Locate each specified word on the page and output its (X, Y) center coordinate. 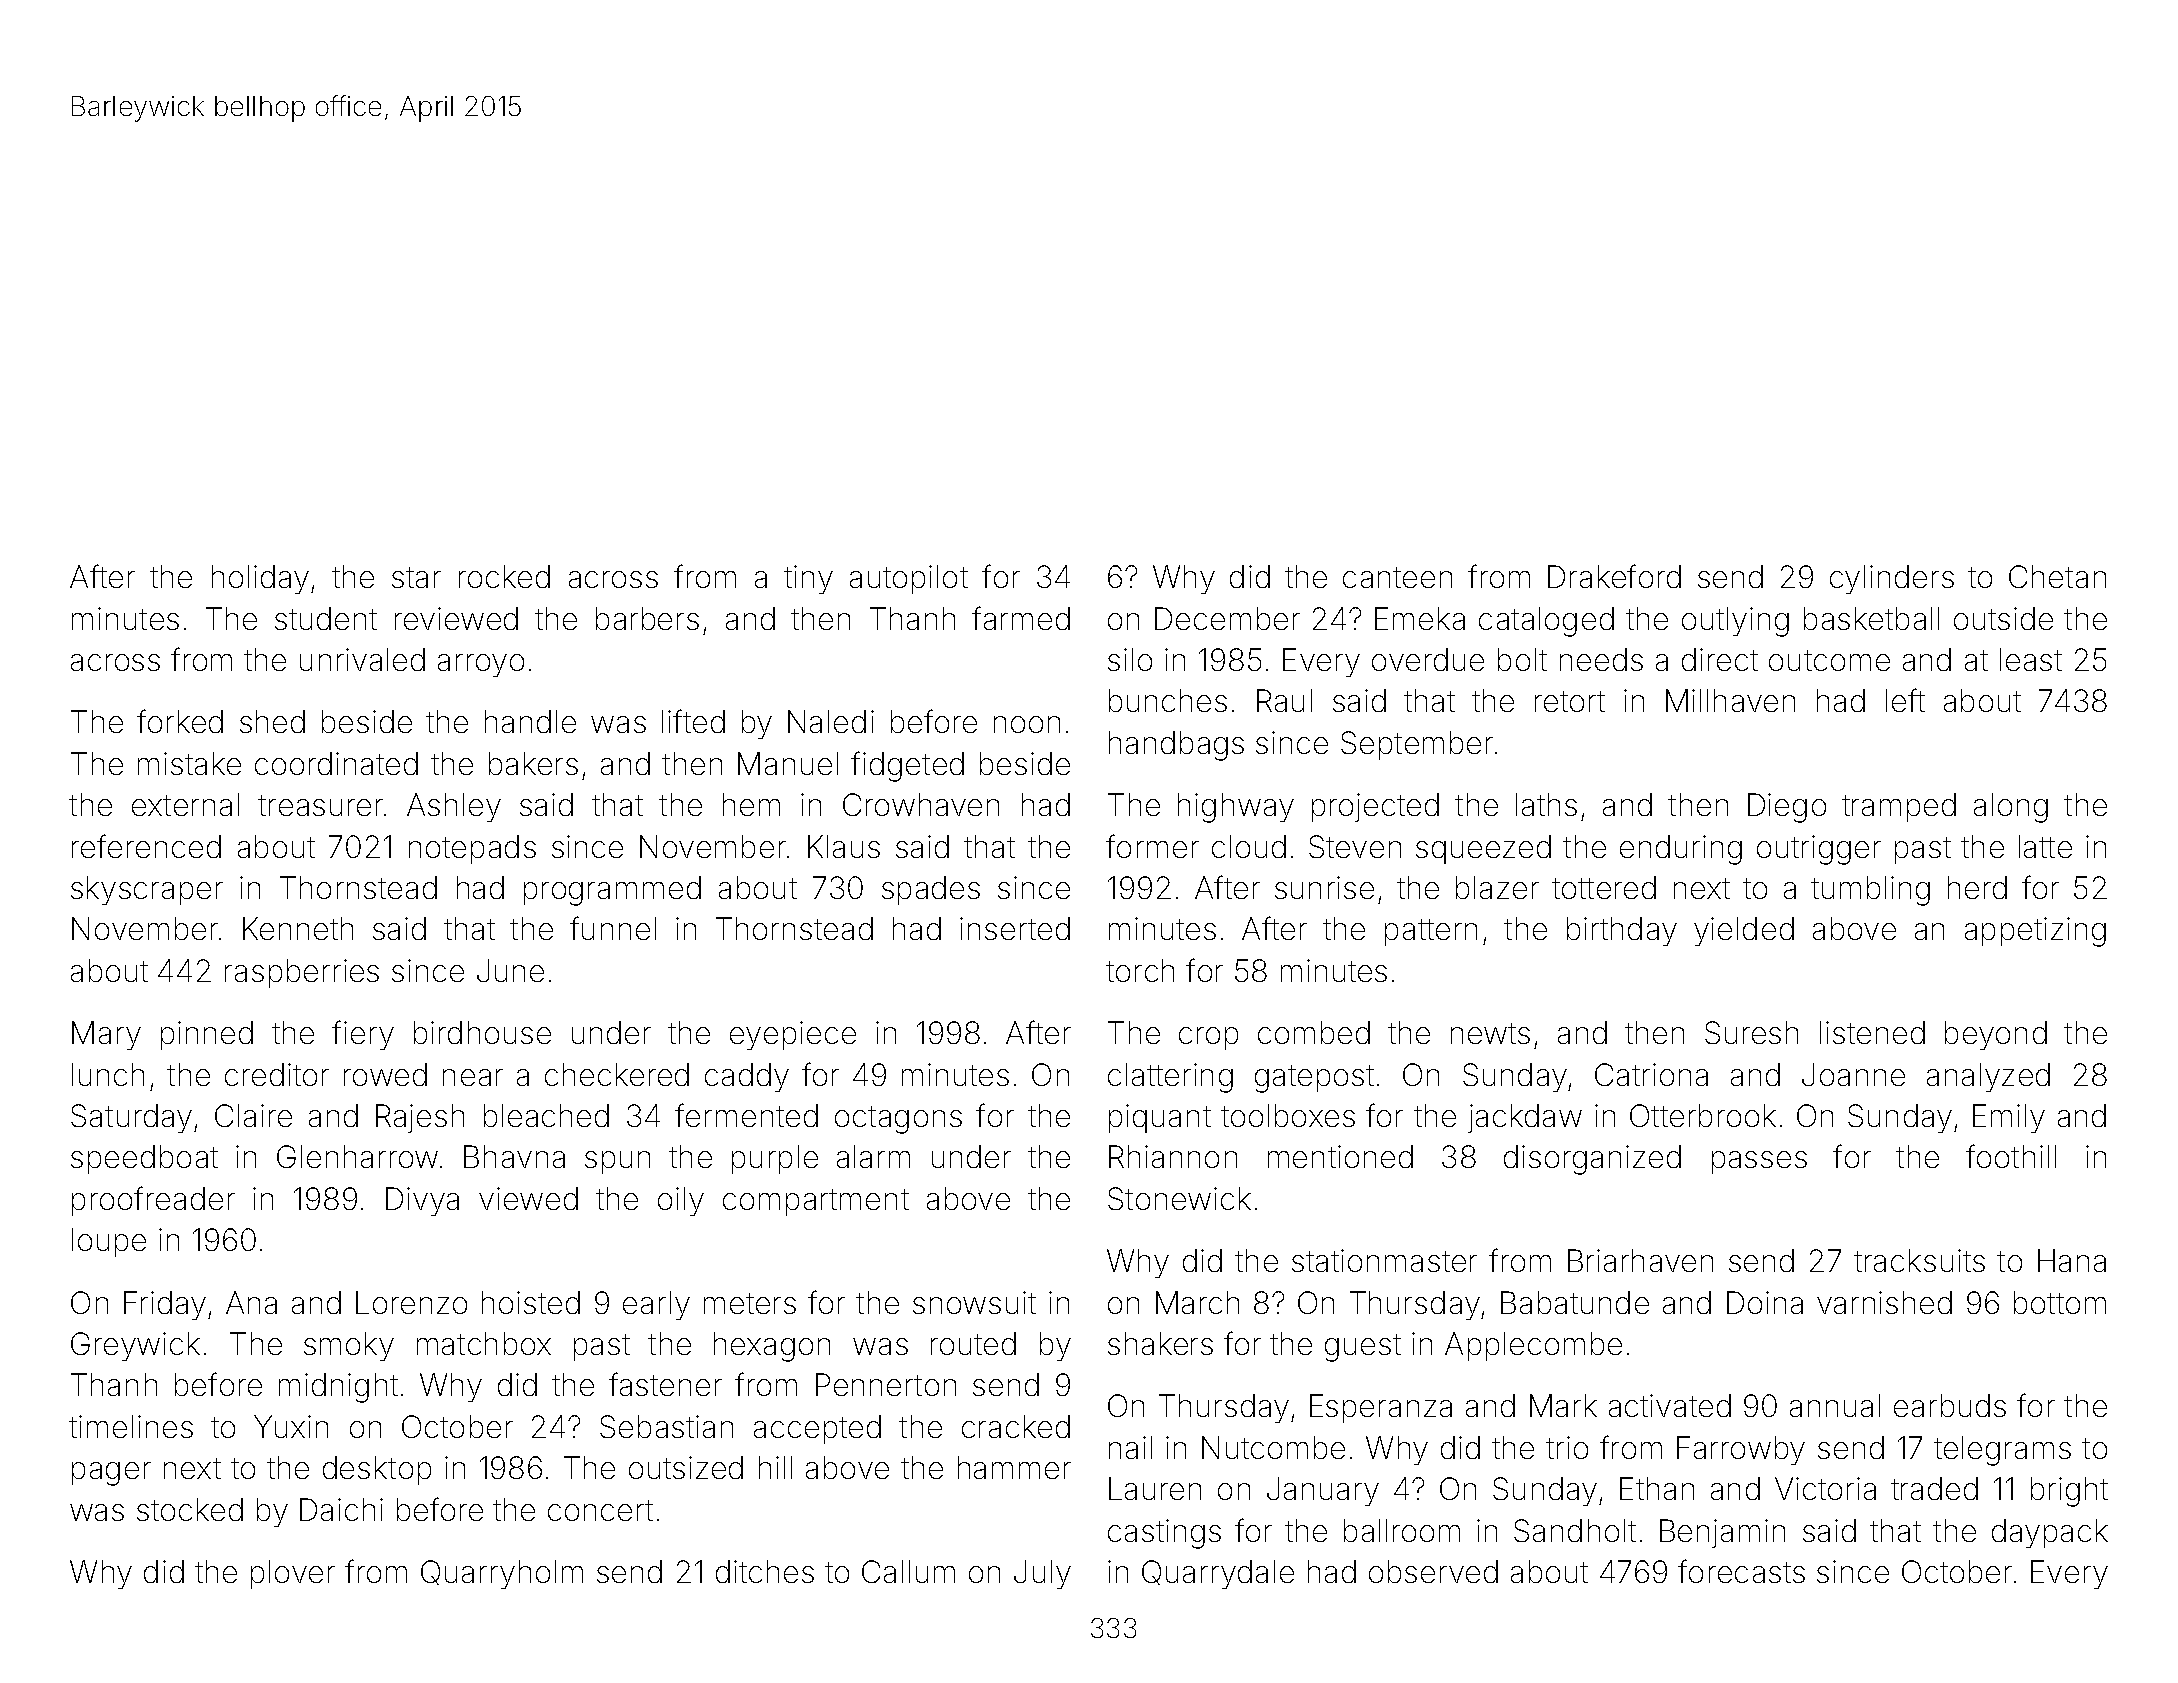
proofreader (153, 1201)
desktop (377, 1470)
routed (973, 1343)
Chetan (2057, 576)
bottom (2060, 1302)
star (416, 577)
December (1227, 618)
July (1042, 1574)
